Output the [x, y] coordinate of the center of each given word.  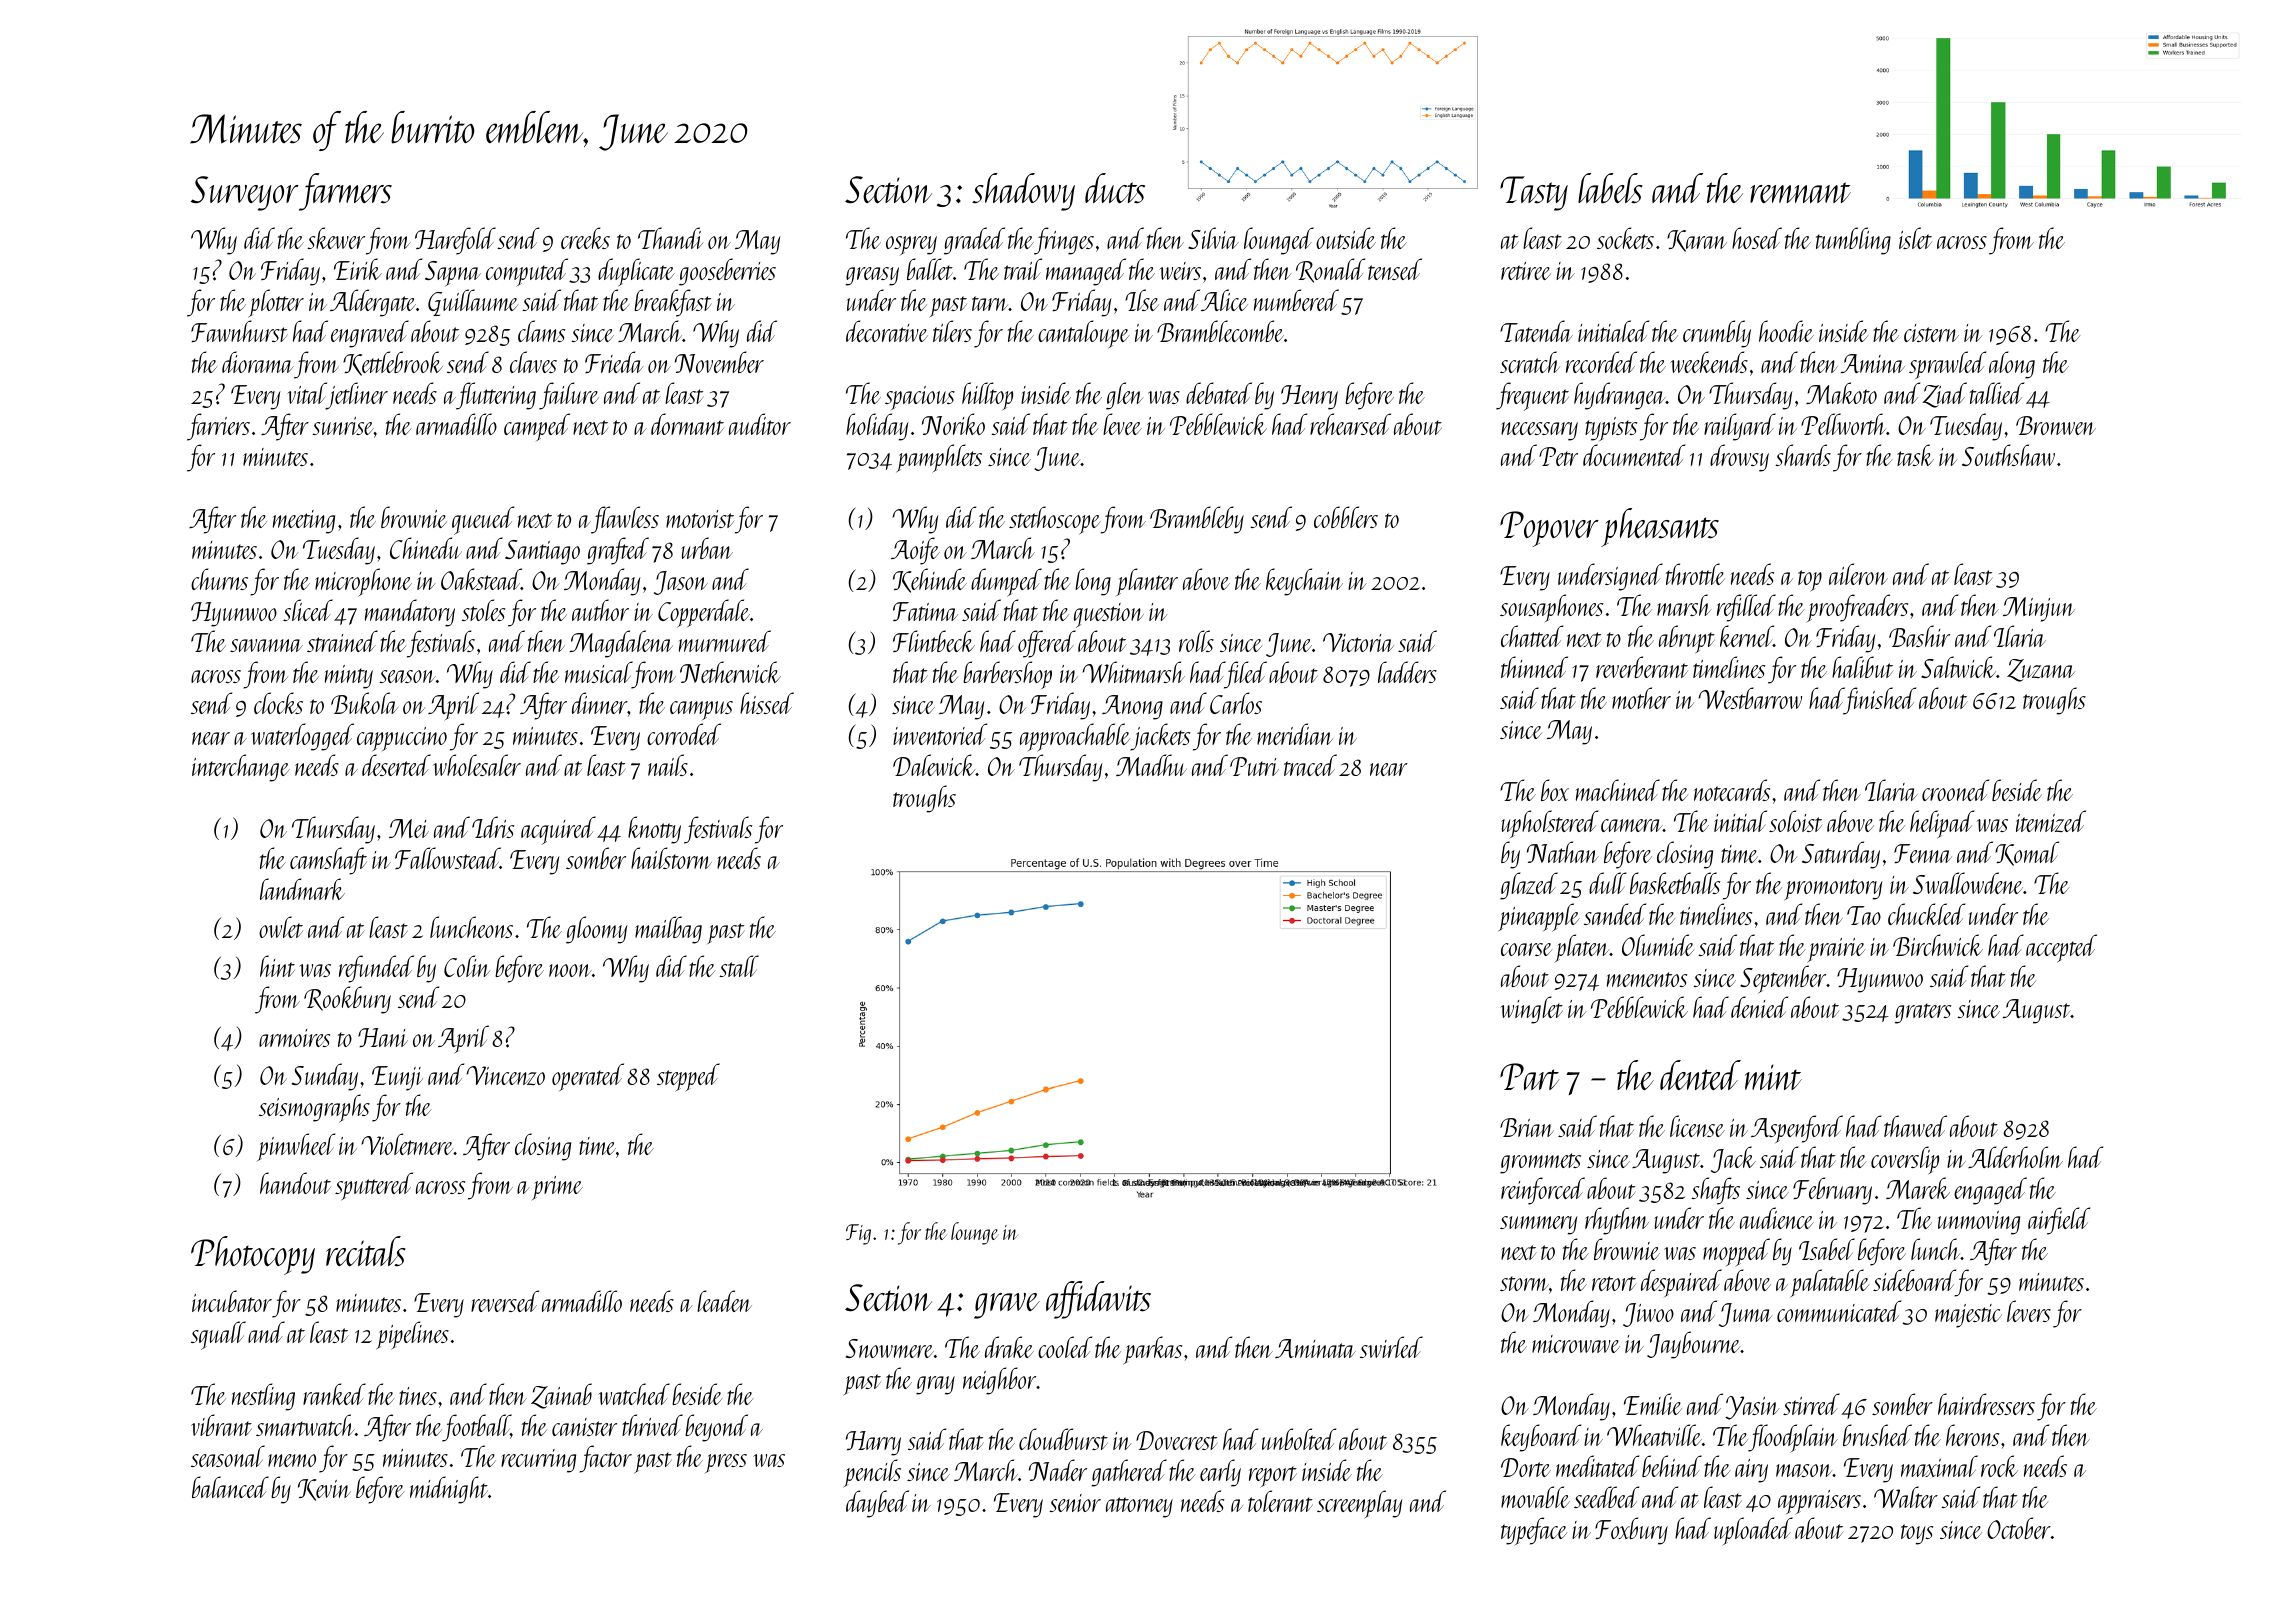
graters [1923, 1013]
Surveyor [245, 193]
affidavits [1098, 1300]
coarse [1526, 949]
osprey [911, 245]
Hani [383, 1037]
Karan [1697, 241]
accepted [2061, 948]
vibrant [221, 1425]
